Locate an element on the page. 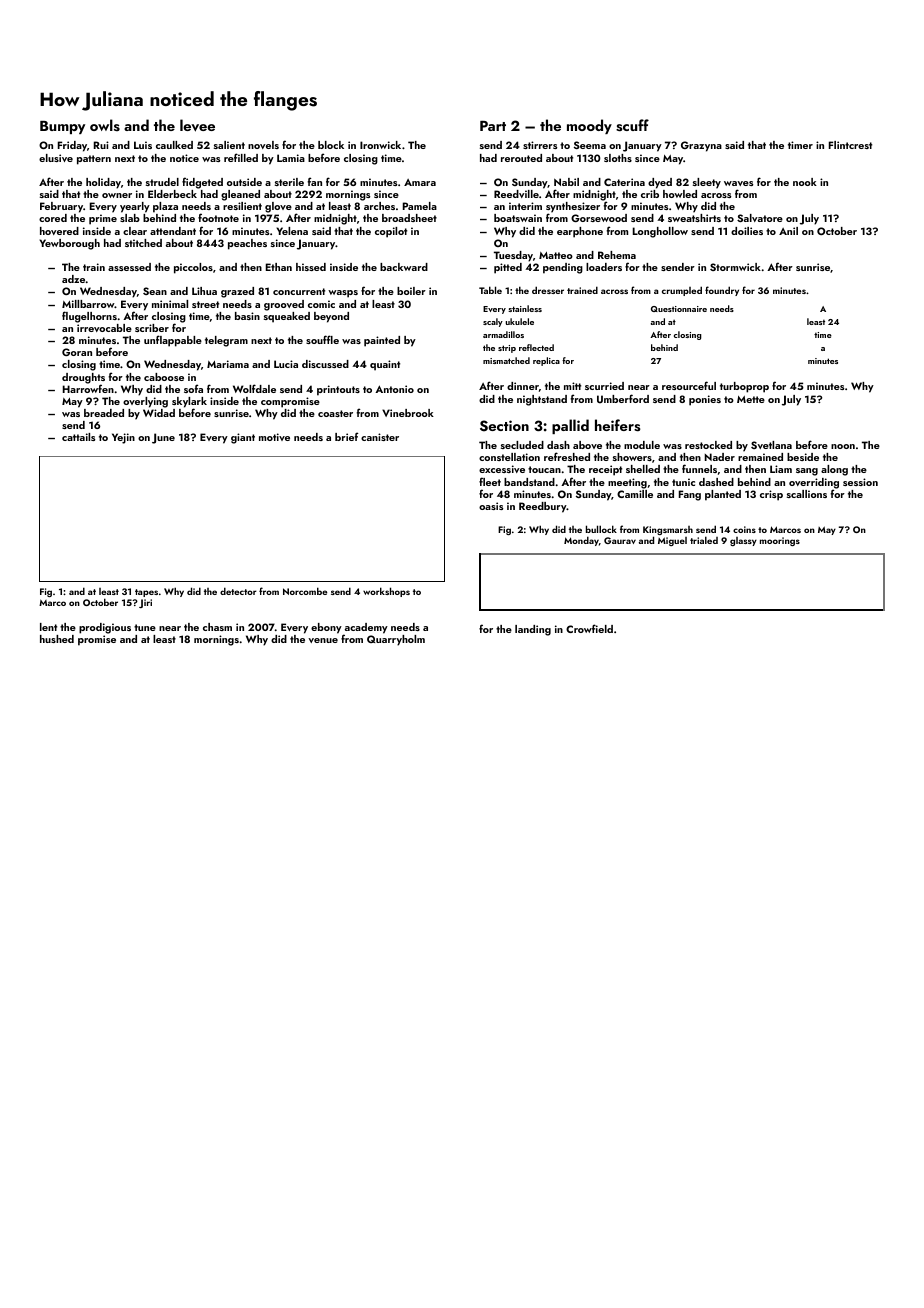 The height and width of the document is (1308, 924). Salvatore is located at coordinates (760, 218).
